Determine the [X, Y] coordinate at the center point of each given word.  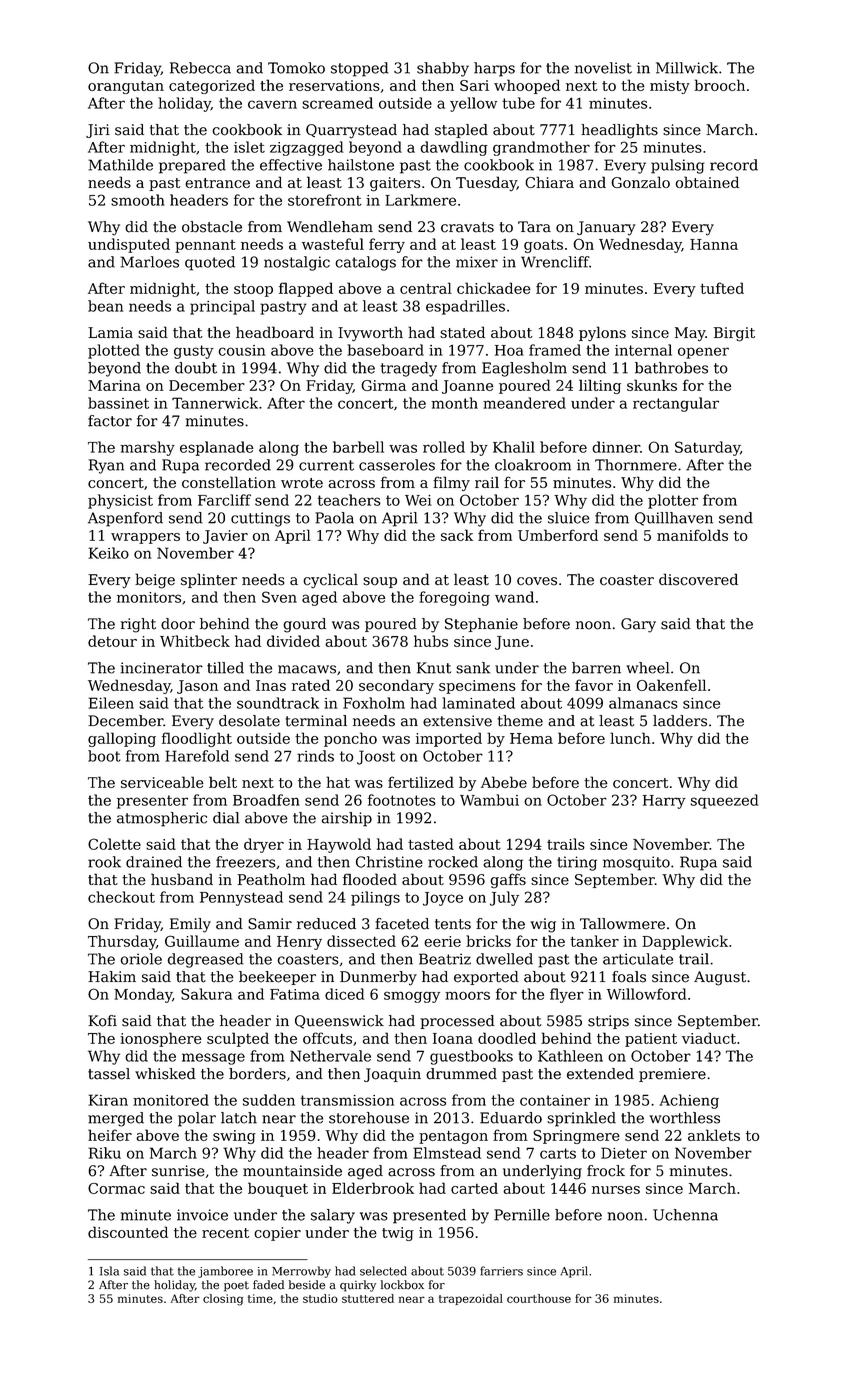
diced [344, 994]
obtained [707, 182]
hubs [431, 641]
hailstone [361, 165]
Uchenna [685, 1215]
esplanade [216, 448]
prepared [192, 166]
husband [182, 879]
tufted [722, 288]
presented [429, 1216]
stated [462, 332]
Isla [109, 1271]
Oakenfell [671, 685]
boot [104, 756]
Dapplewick [685, 942]
